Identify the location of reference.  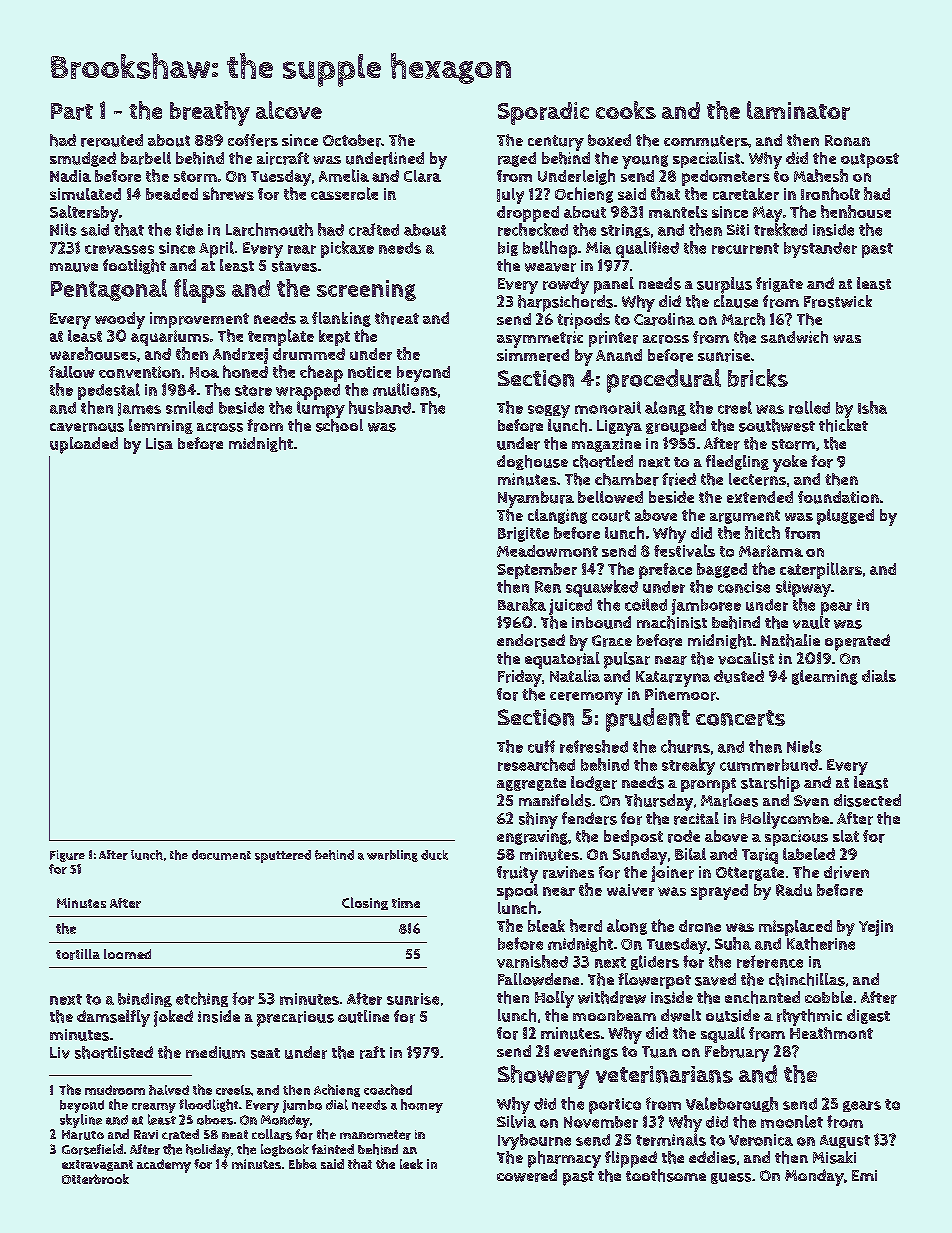
(770, 961).
